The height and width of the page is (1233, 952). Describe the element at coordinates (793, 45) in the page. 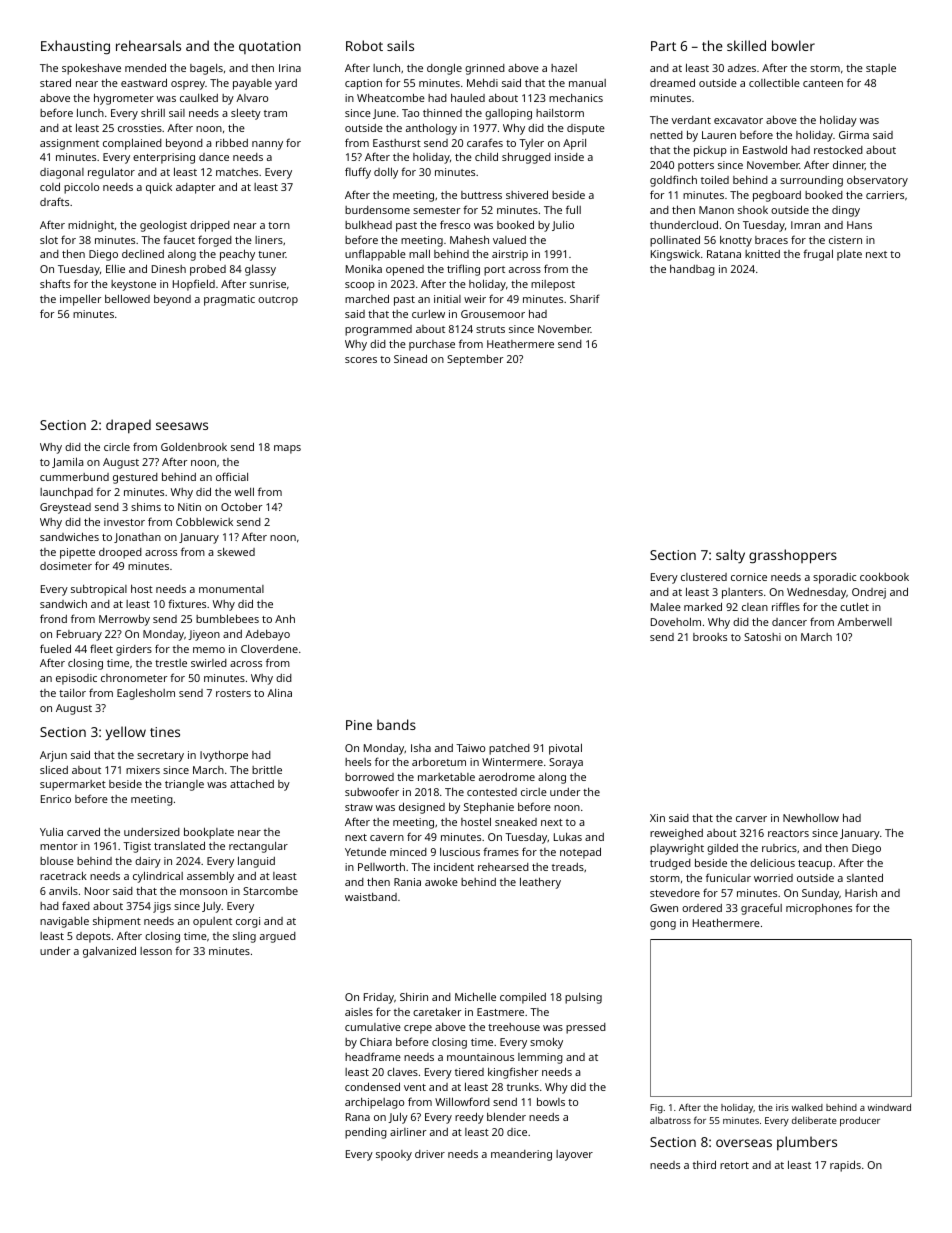

I see `bowler` at that location.
